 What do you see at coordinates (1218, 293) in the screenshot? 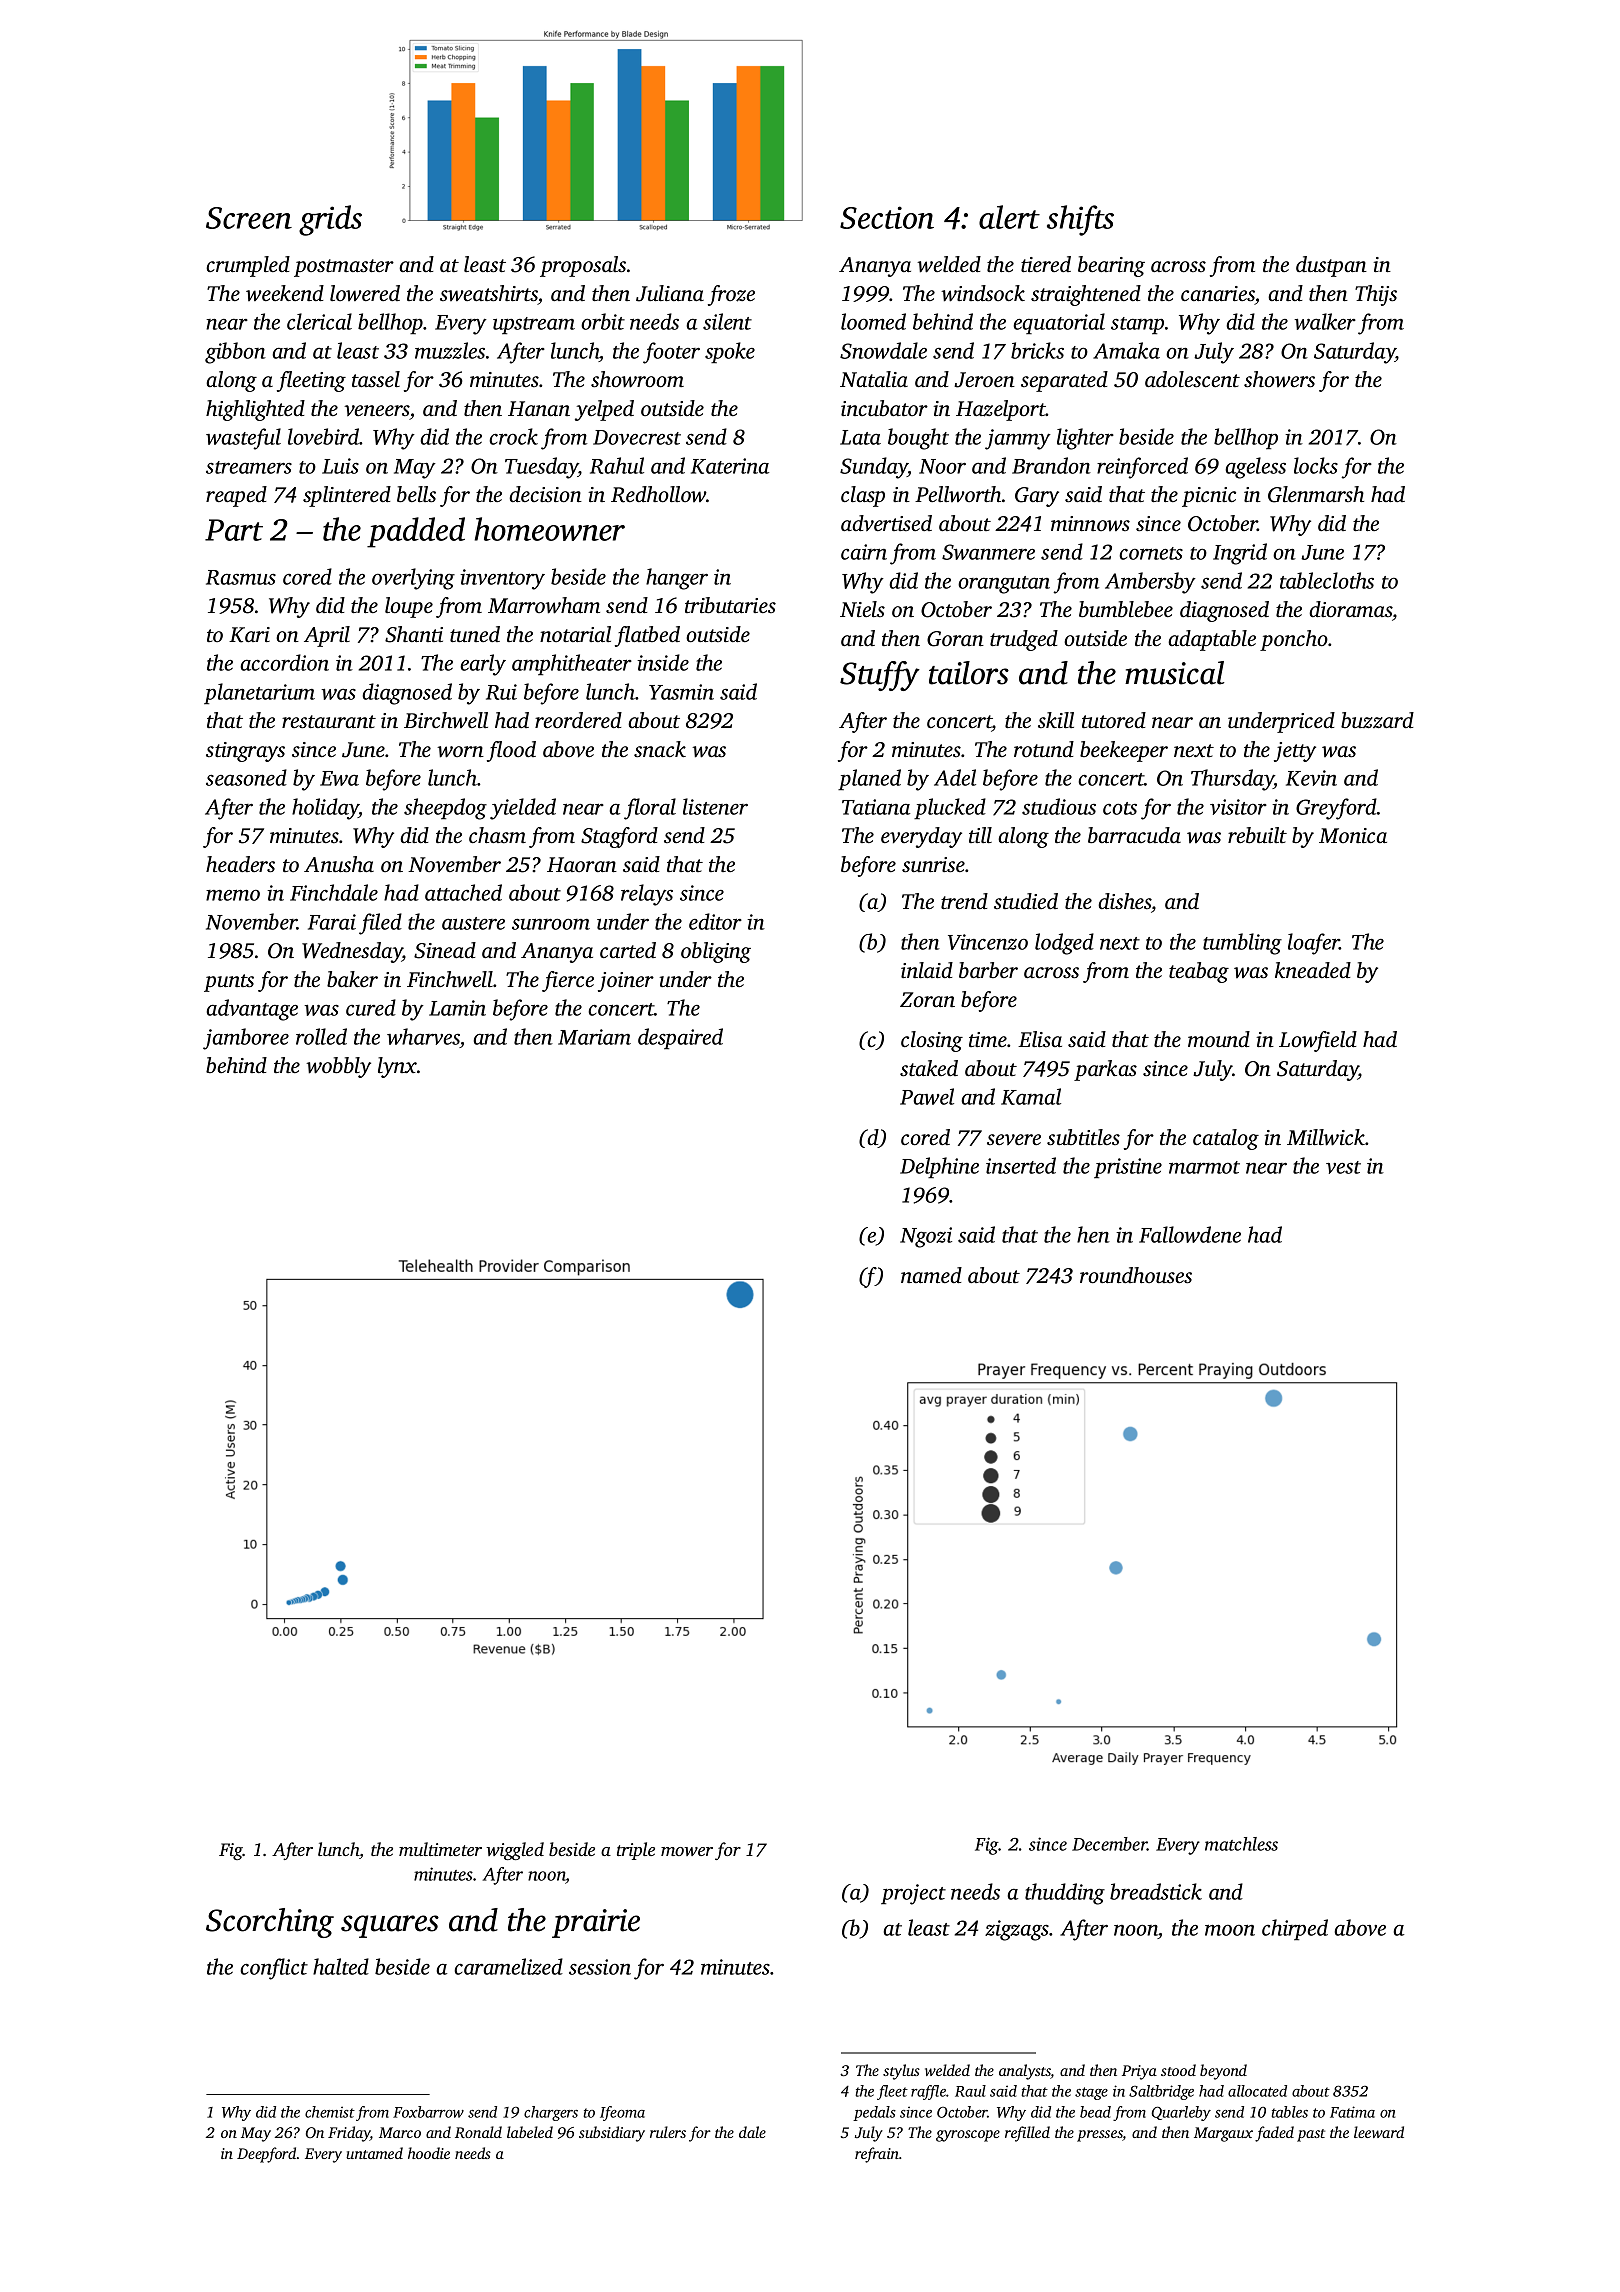
I see `canaries` at bounding box center [1218, 293].
